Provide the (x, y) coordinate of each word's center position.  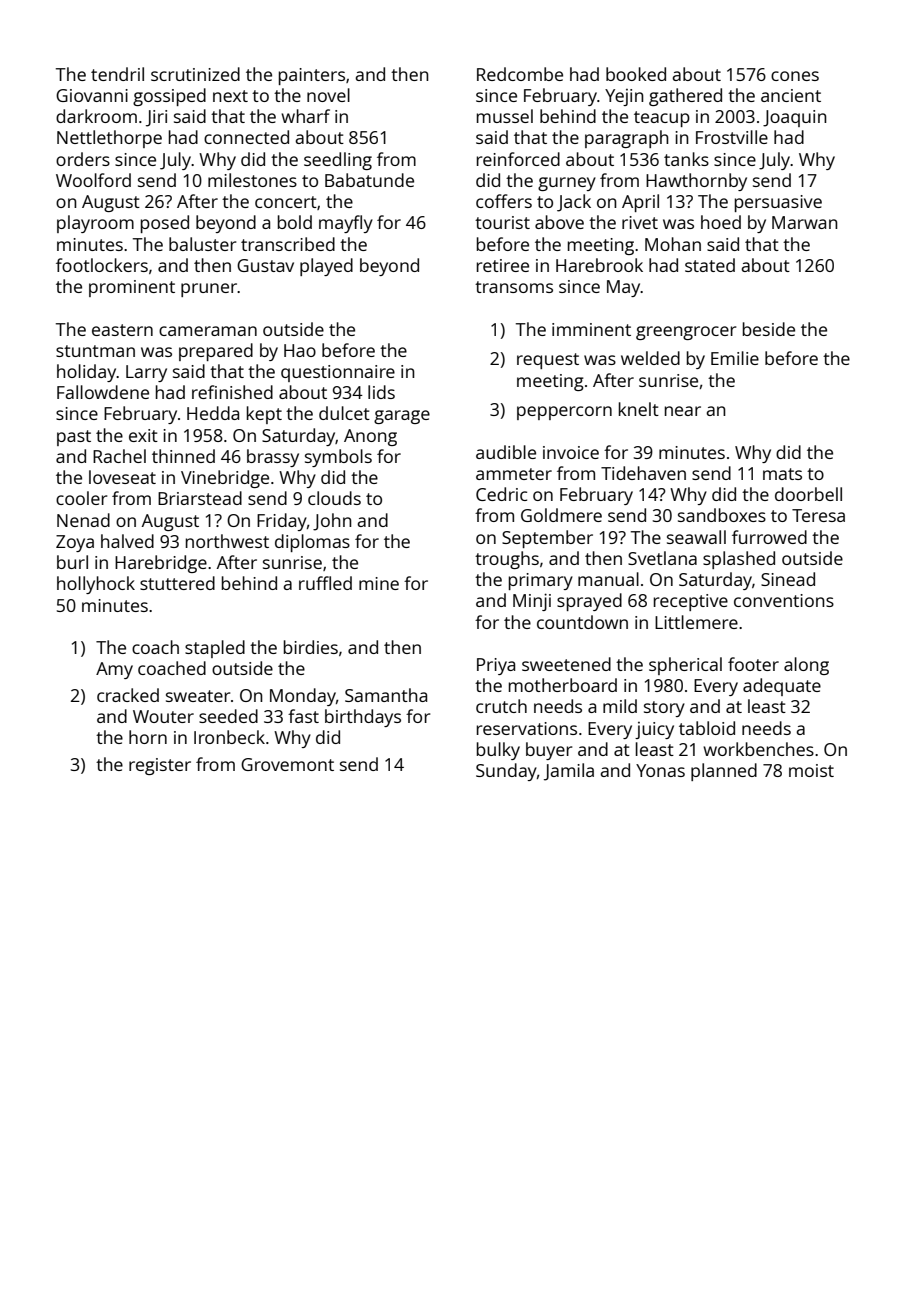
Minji (532, 602)
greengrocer (686, 333)
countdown (582, 622)
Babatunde (369, 180)
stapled (215, 649)
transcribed (288, 244)
